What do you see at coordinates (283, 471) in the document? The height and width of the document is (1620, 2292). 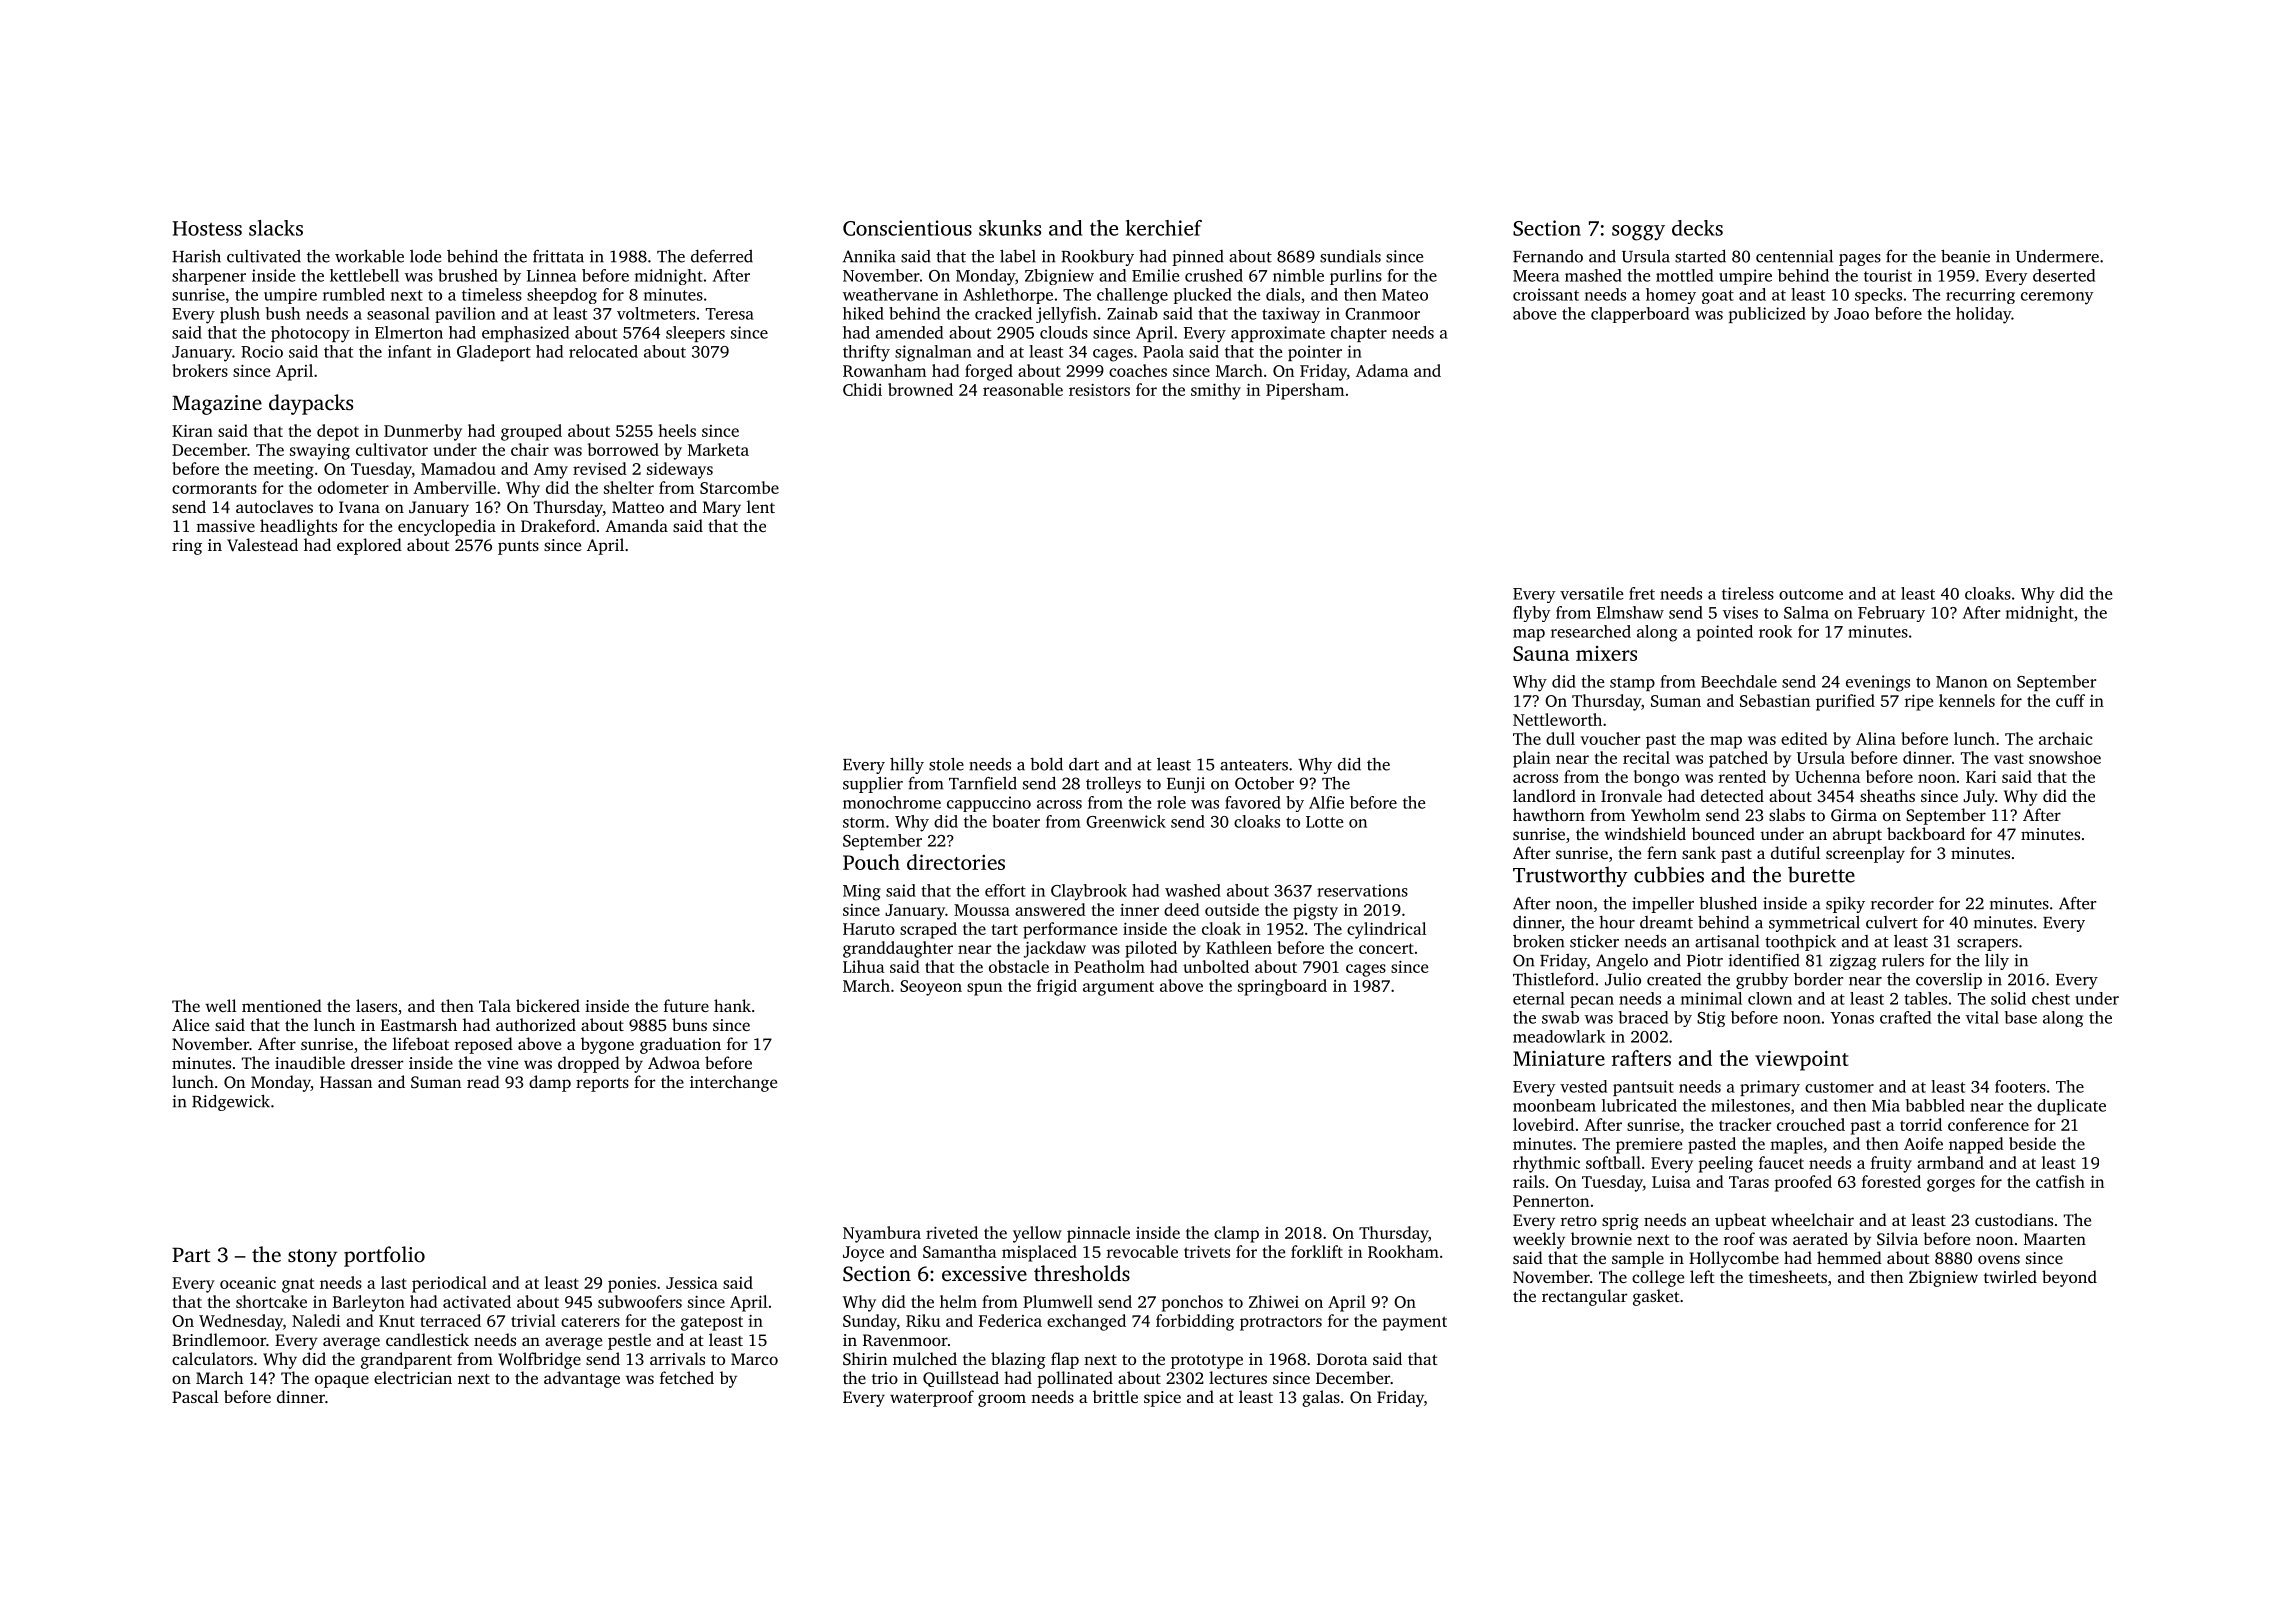 I see `meeting` at bounding box center [283, 471].
